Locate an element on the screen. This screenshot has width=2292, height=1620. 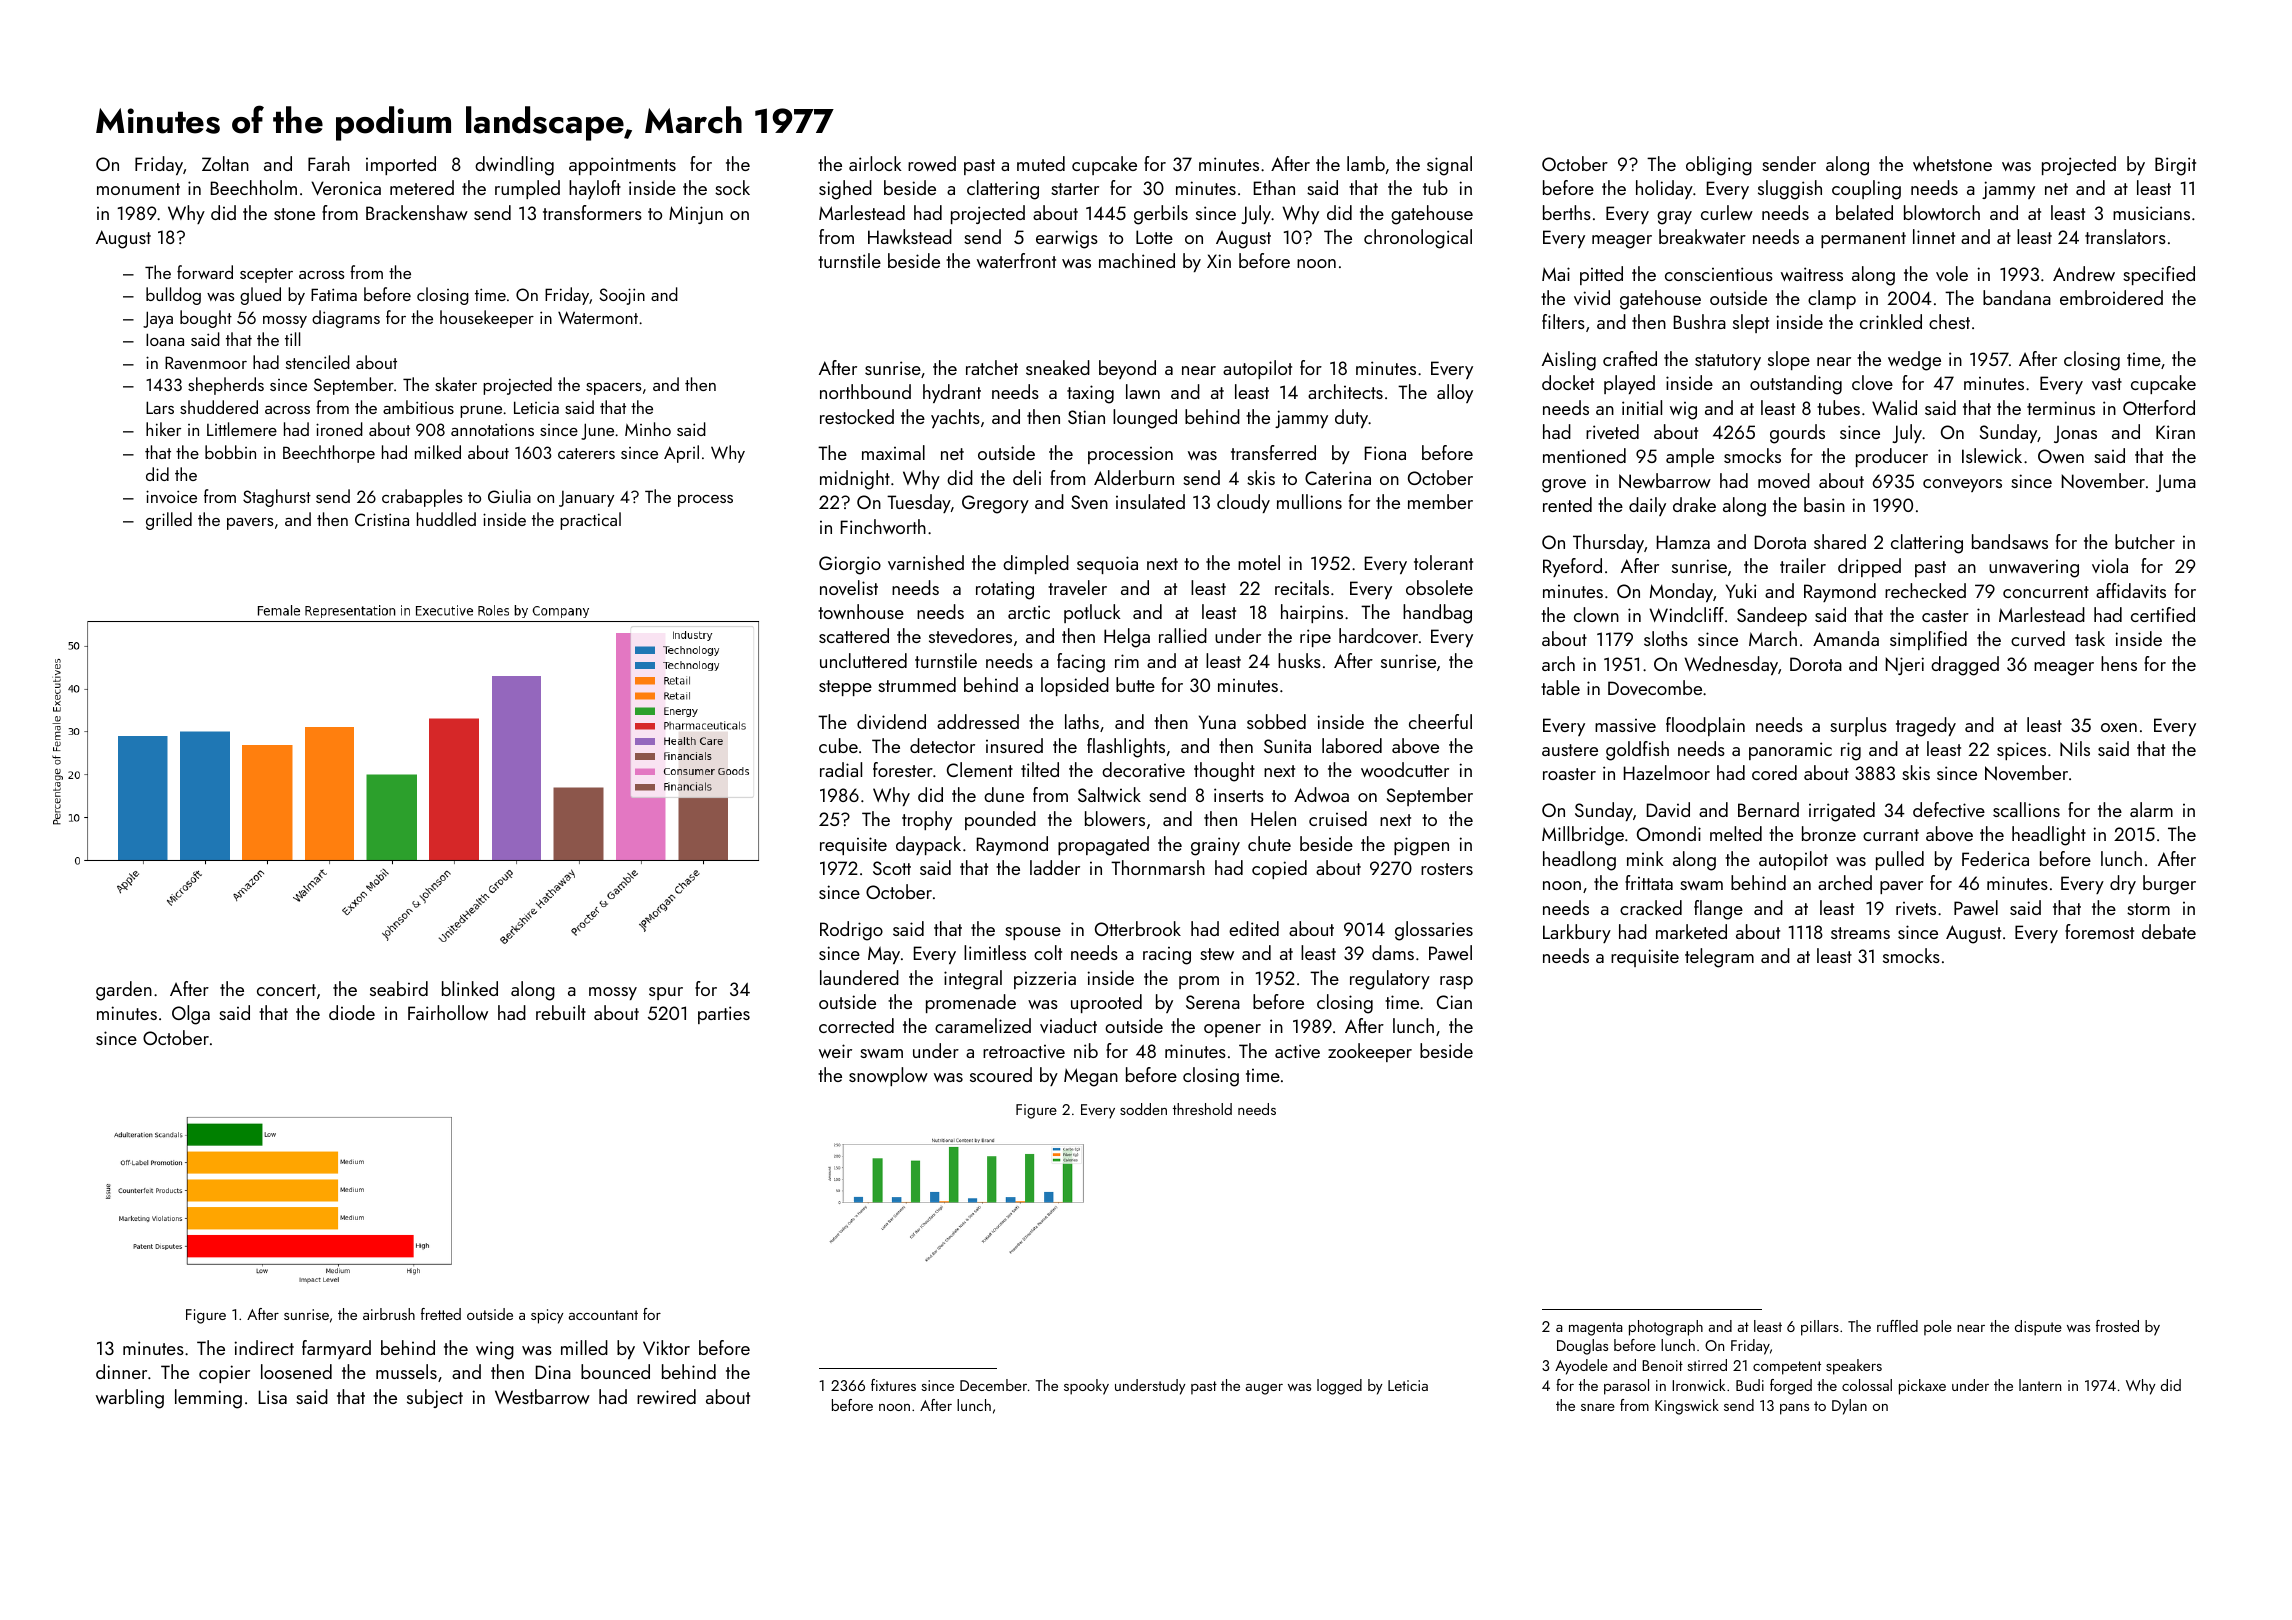
alarm is located at coordinates (2151, 809).
